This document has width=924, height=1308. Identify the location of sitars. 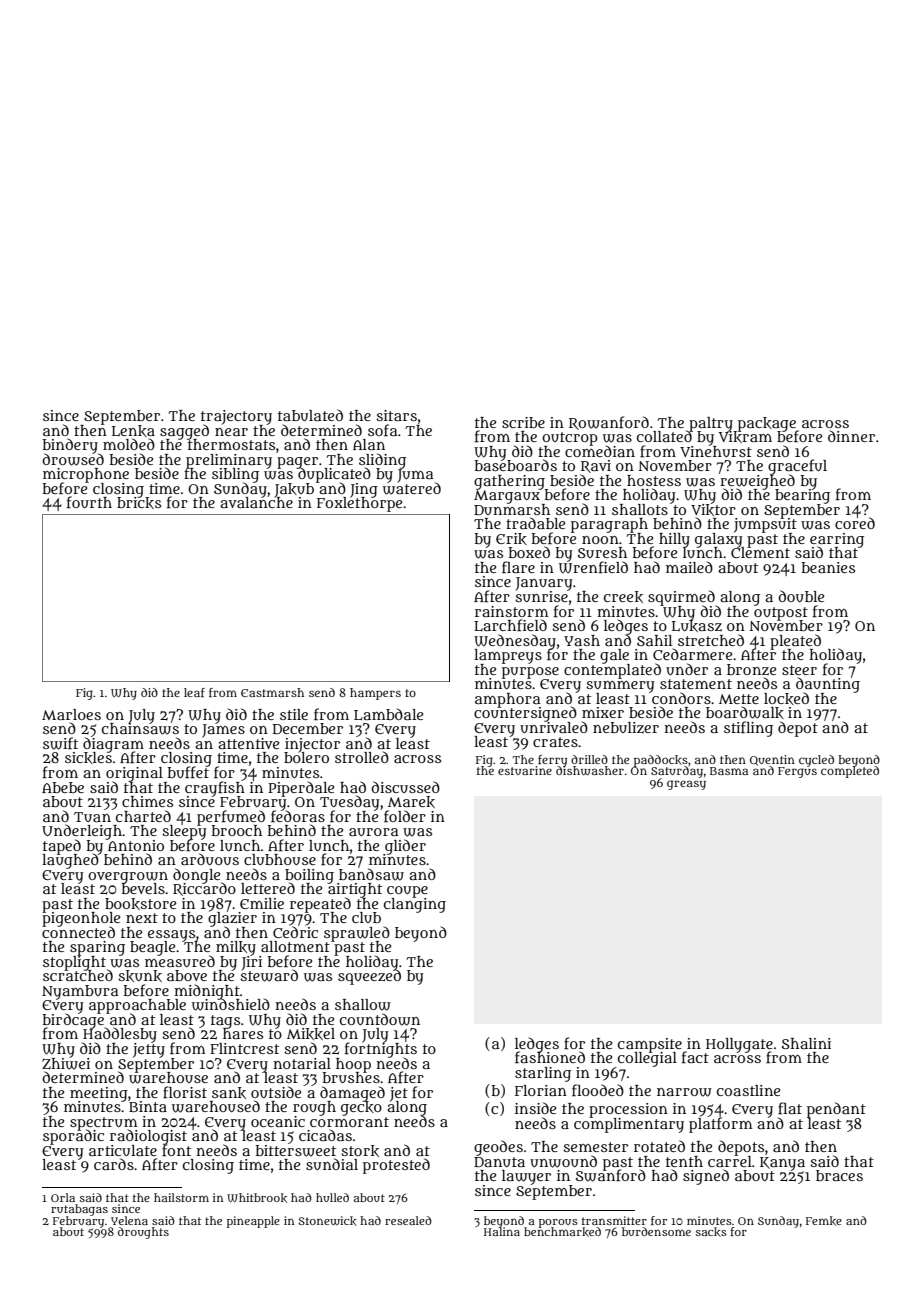
(396, 415).
